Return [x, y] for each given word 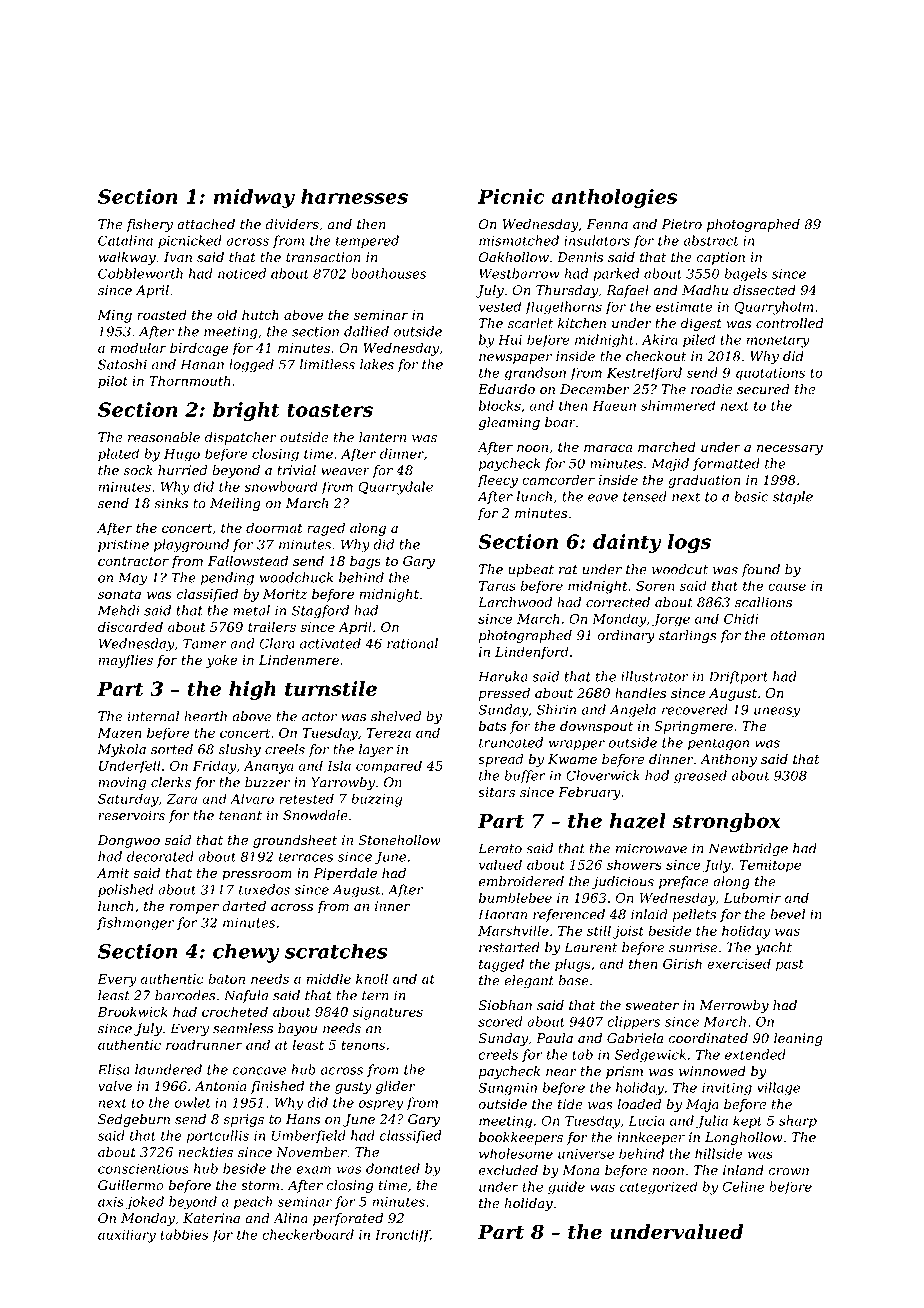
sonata [119, 594]
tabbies [185, 1234]
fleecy [497, 481]
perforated [348, 1219]
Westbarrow [519, 273]
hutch [260, 314]
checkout [656, 356]
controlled [790, 323]
